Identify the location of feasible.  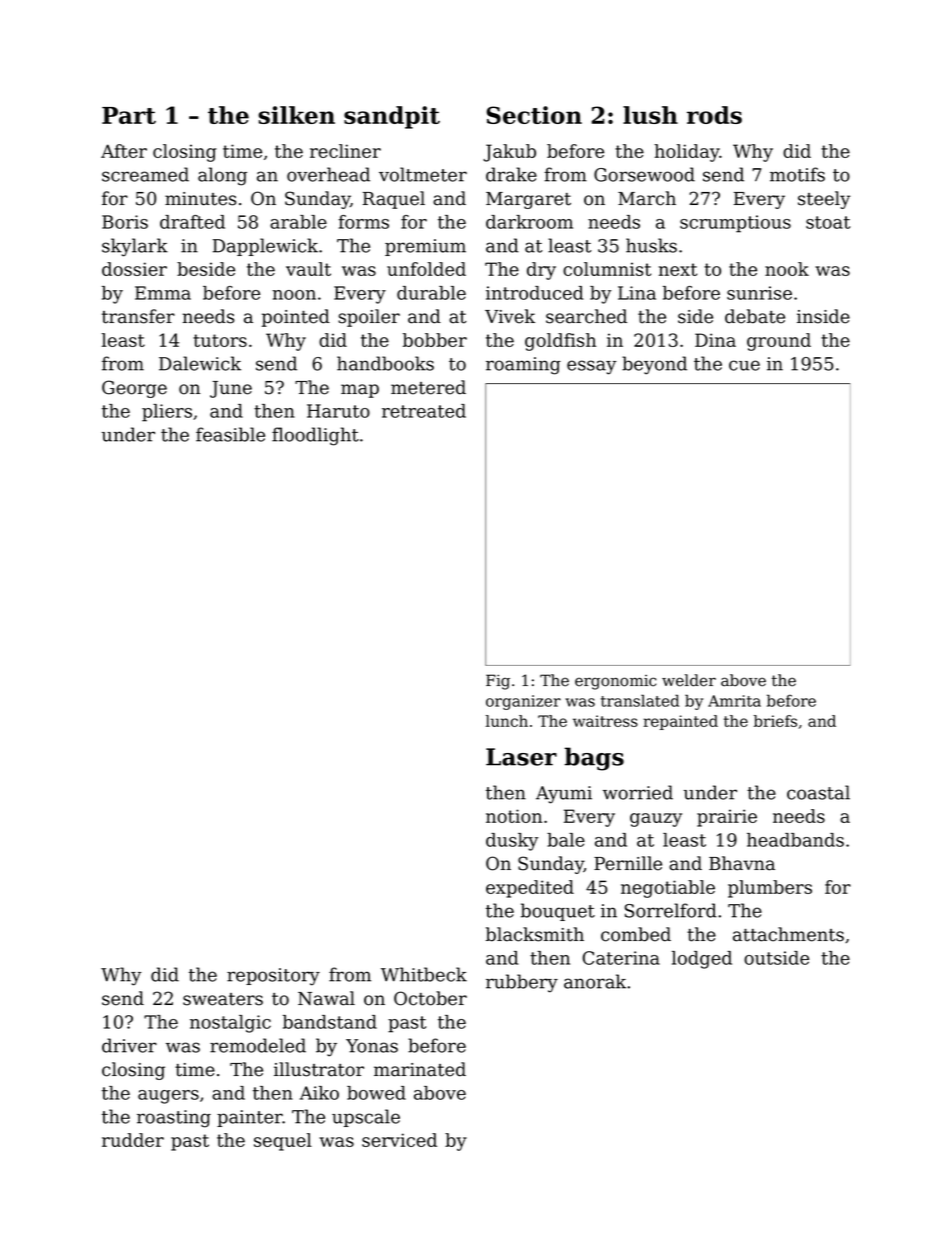
(230, 434).
